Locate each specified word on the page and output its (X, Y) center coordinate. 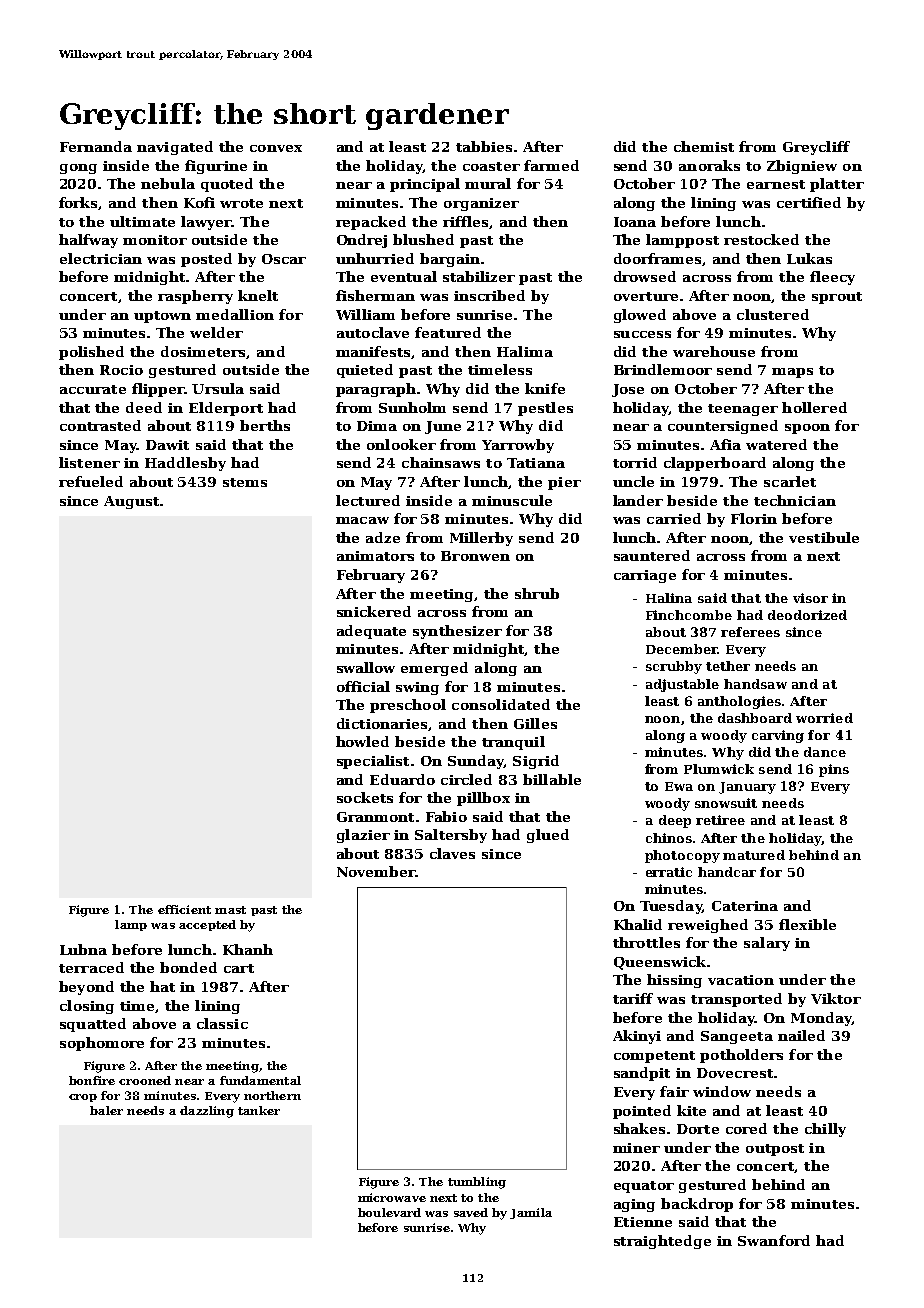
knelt (258, 295)
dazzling (207, 1112)
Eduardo (402, 779)
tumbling (477, 1183)
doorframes (657, 258)
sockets (365, 797)
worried (824, 718)
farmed (551, 165)
